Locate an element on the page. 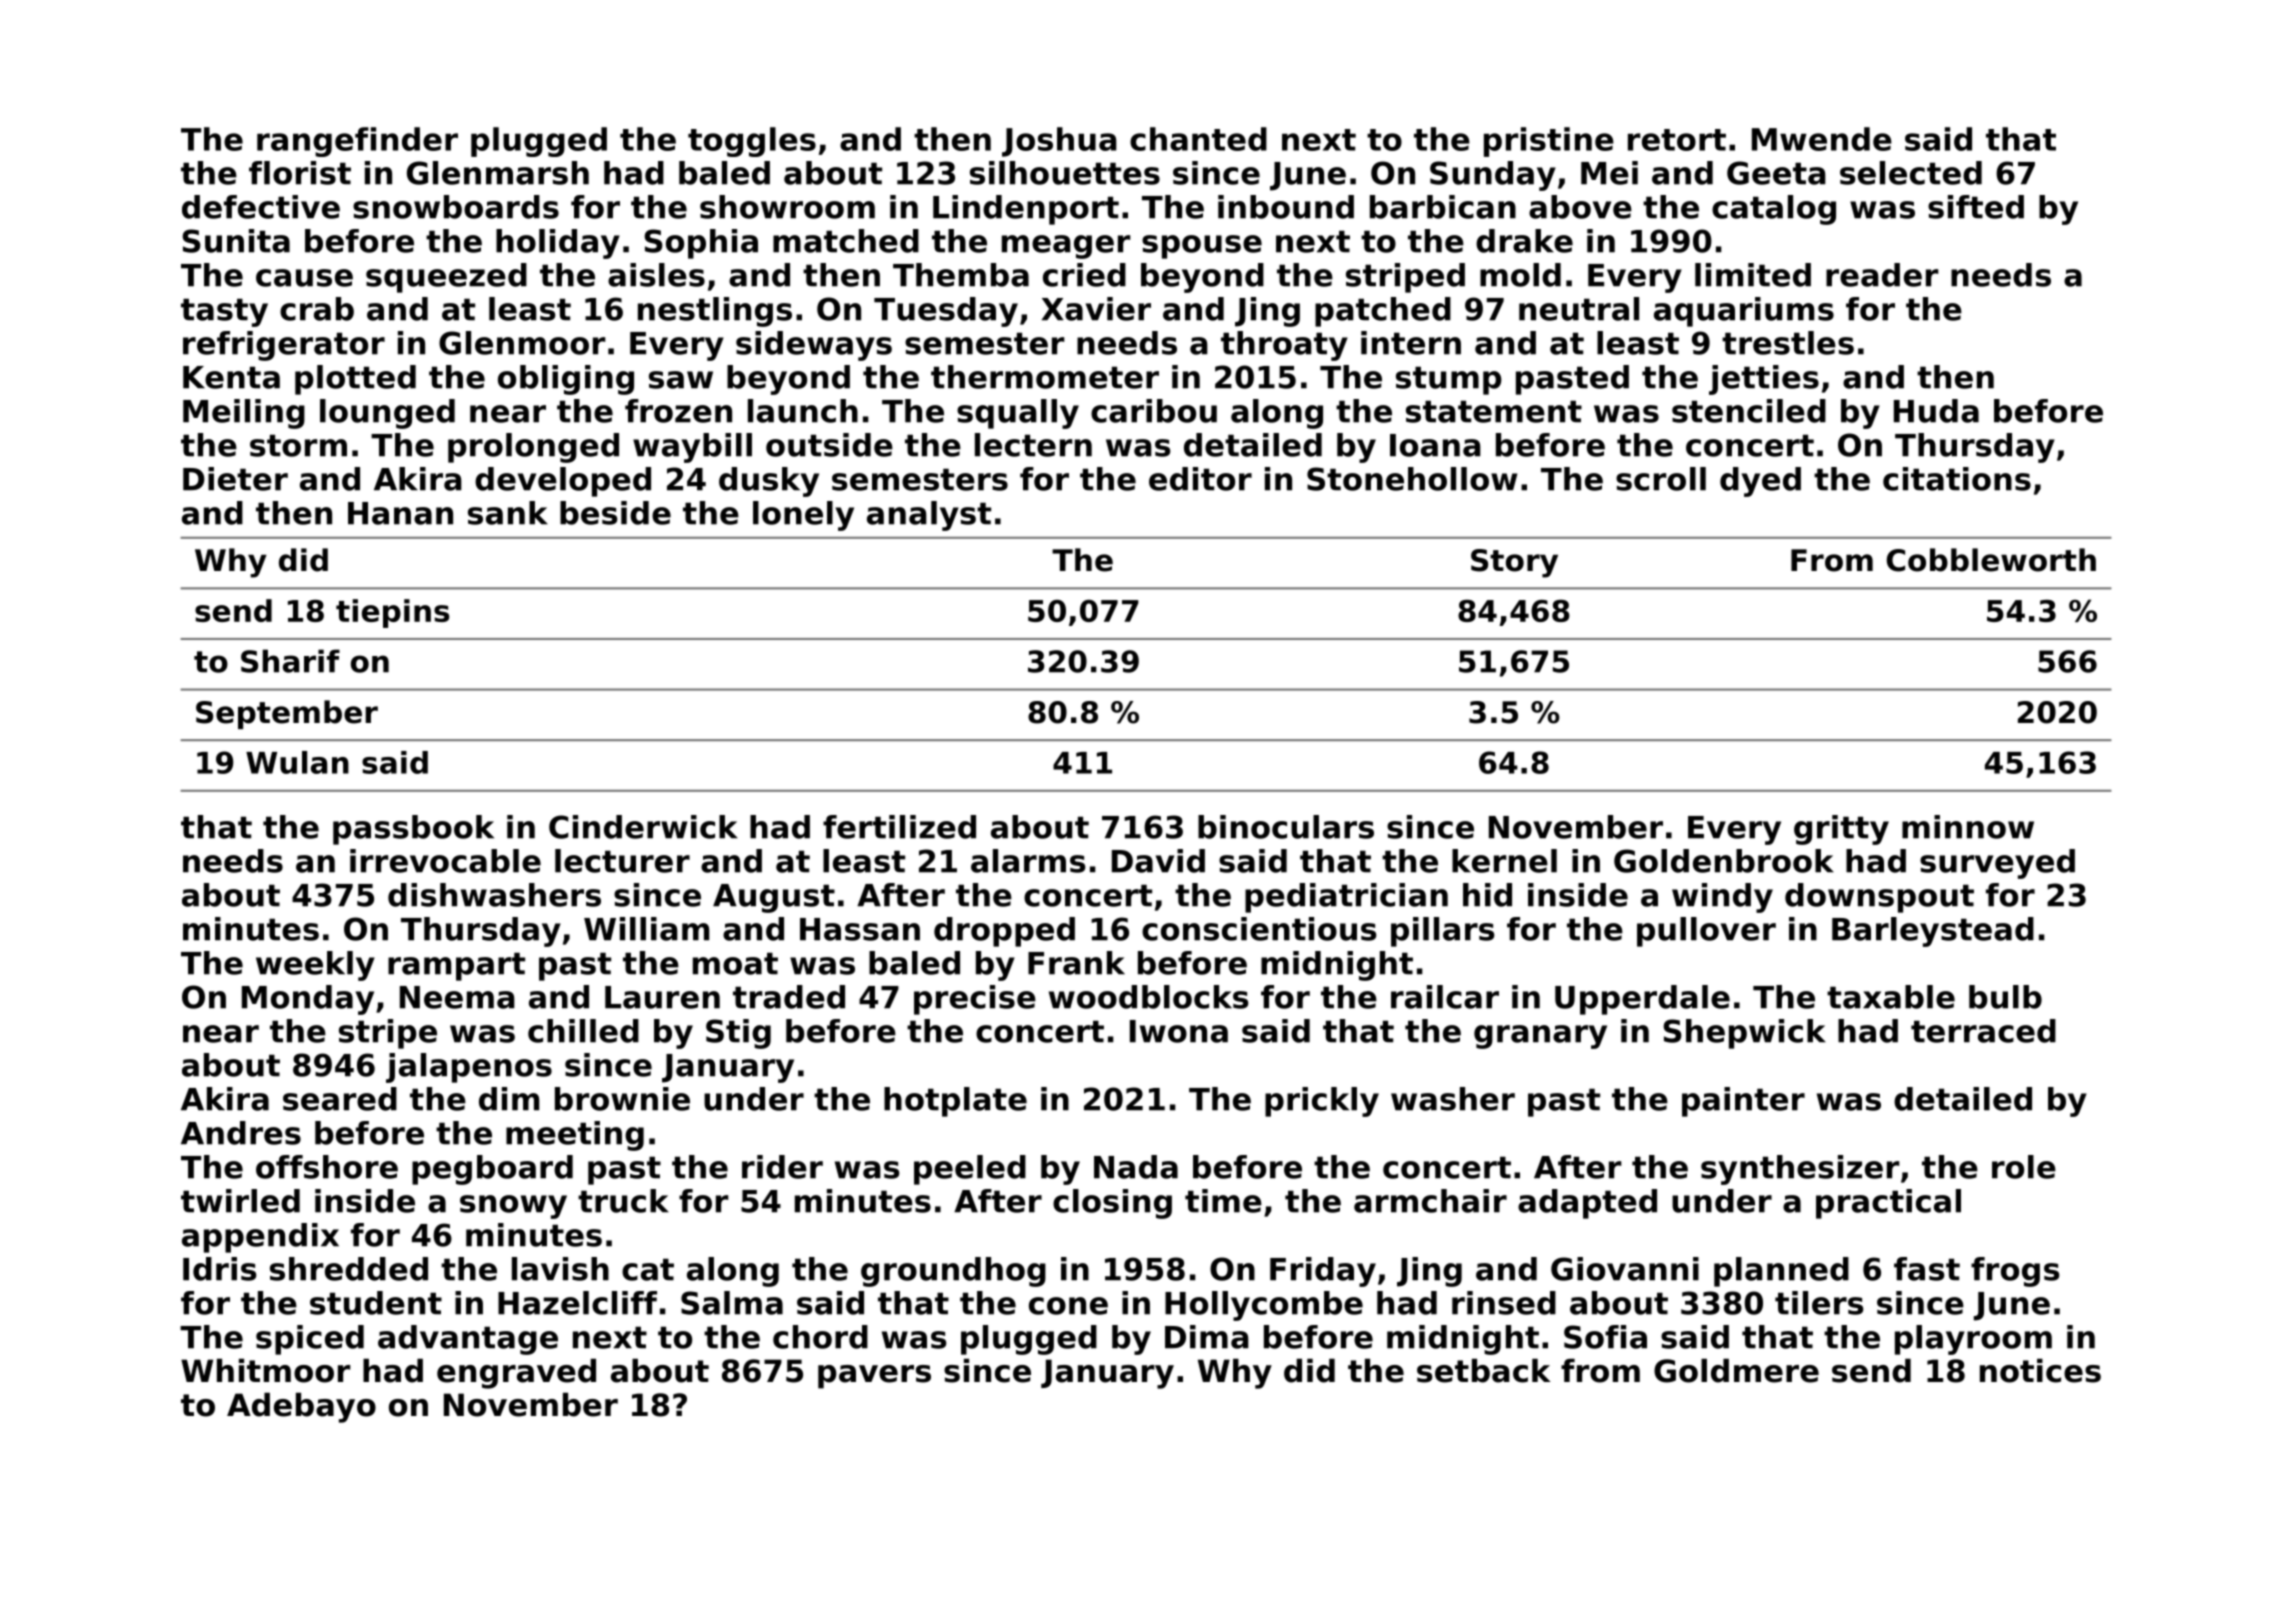 The height and width of the page is (1620, 2292). binoculars is located at coordinates (1286, 827).
